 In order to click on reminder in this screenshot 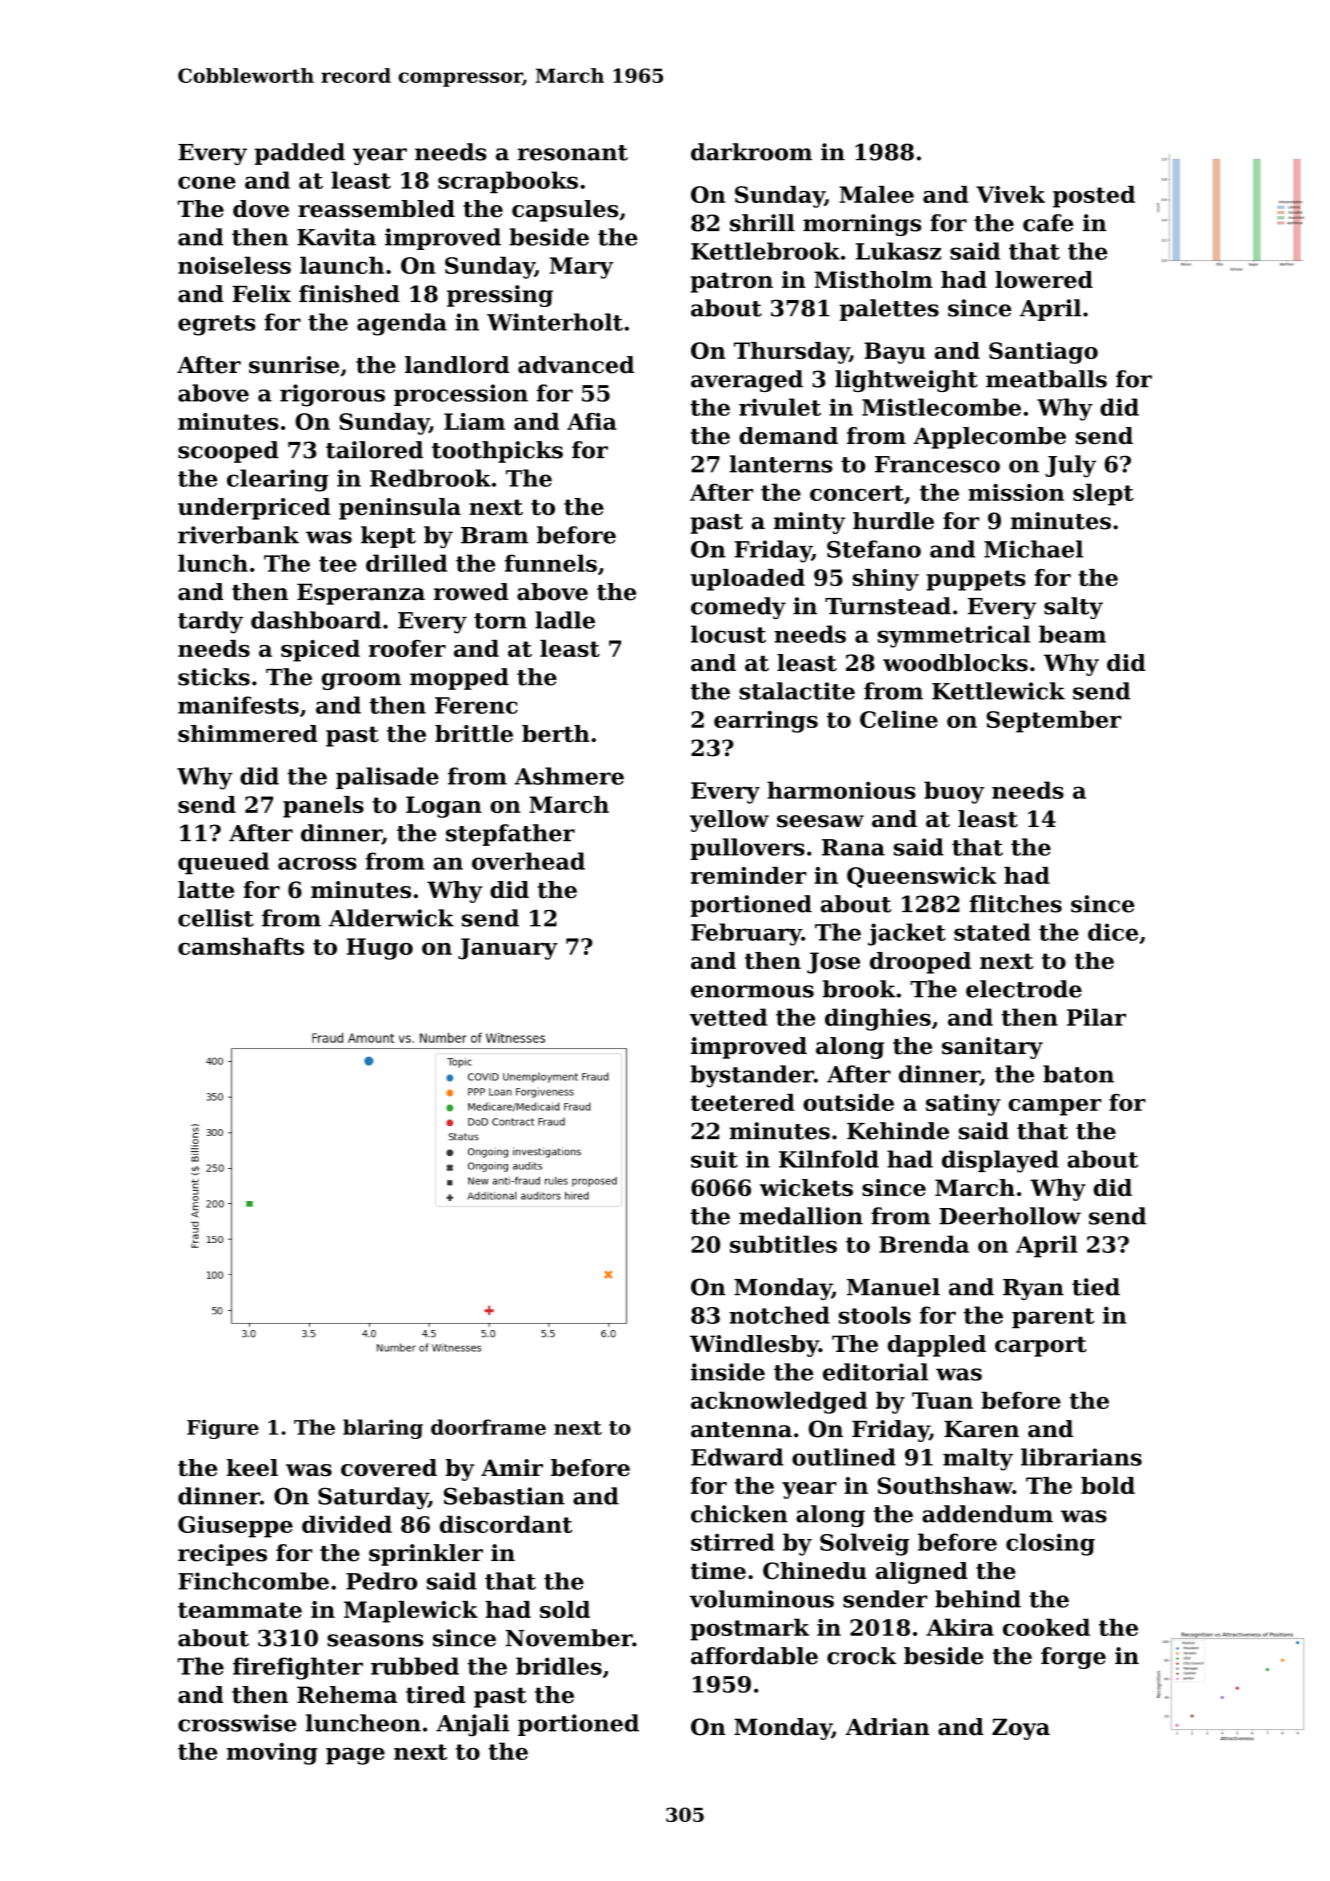, I will do `click(749, 875)`.
